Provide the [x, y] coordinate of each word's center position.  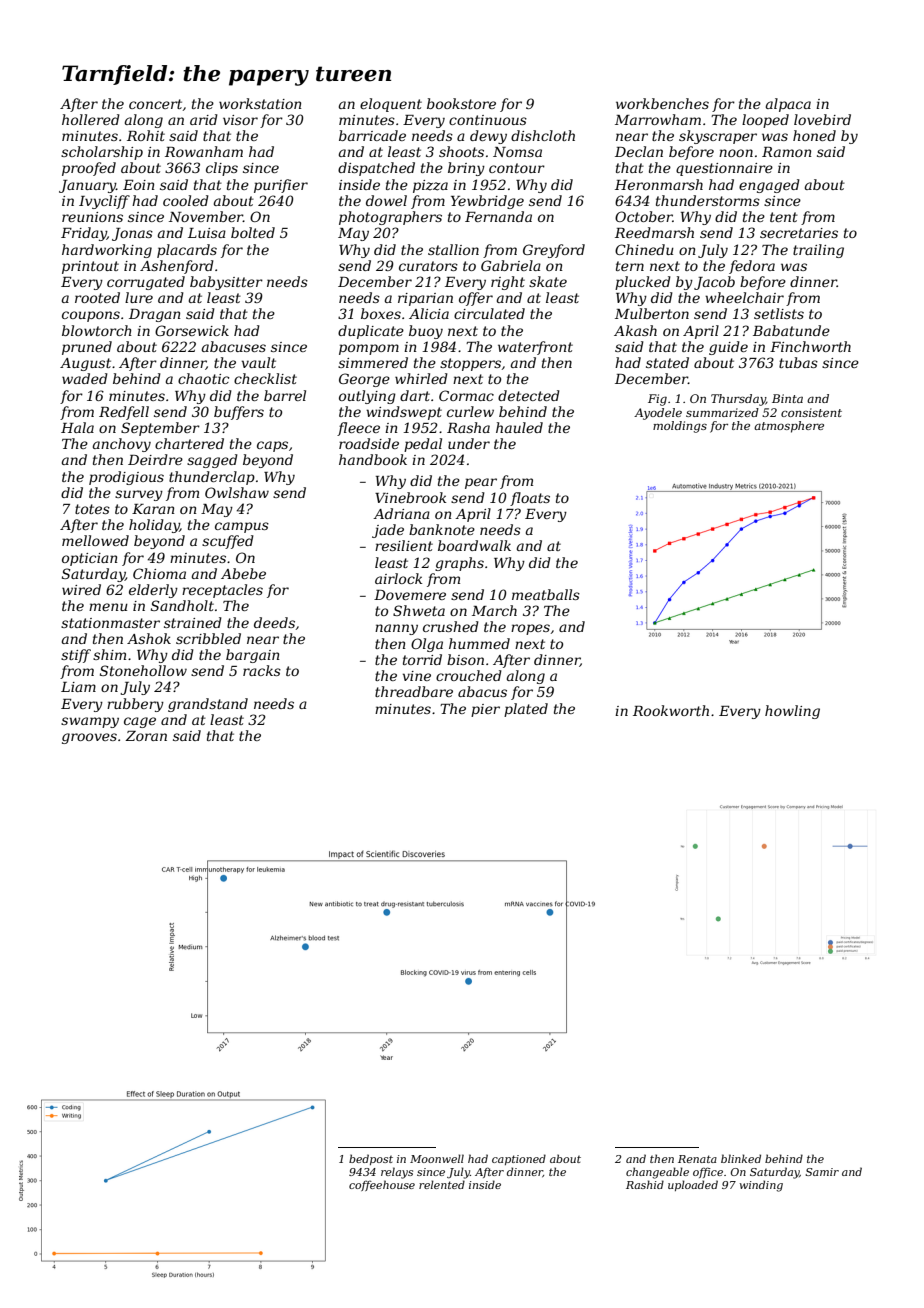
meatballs [546, 594]
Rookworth [671, 710]
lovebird [822, 119]
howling [792, 712]
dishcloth [543, 135]
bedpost [371, 1159]
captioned [519, 1159]
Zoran [146, 736]
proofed [89, 169]
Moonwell [437, 1158]
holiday [154, 526]
